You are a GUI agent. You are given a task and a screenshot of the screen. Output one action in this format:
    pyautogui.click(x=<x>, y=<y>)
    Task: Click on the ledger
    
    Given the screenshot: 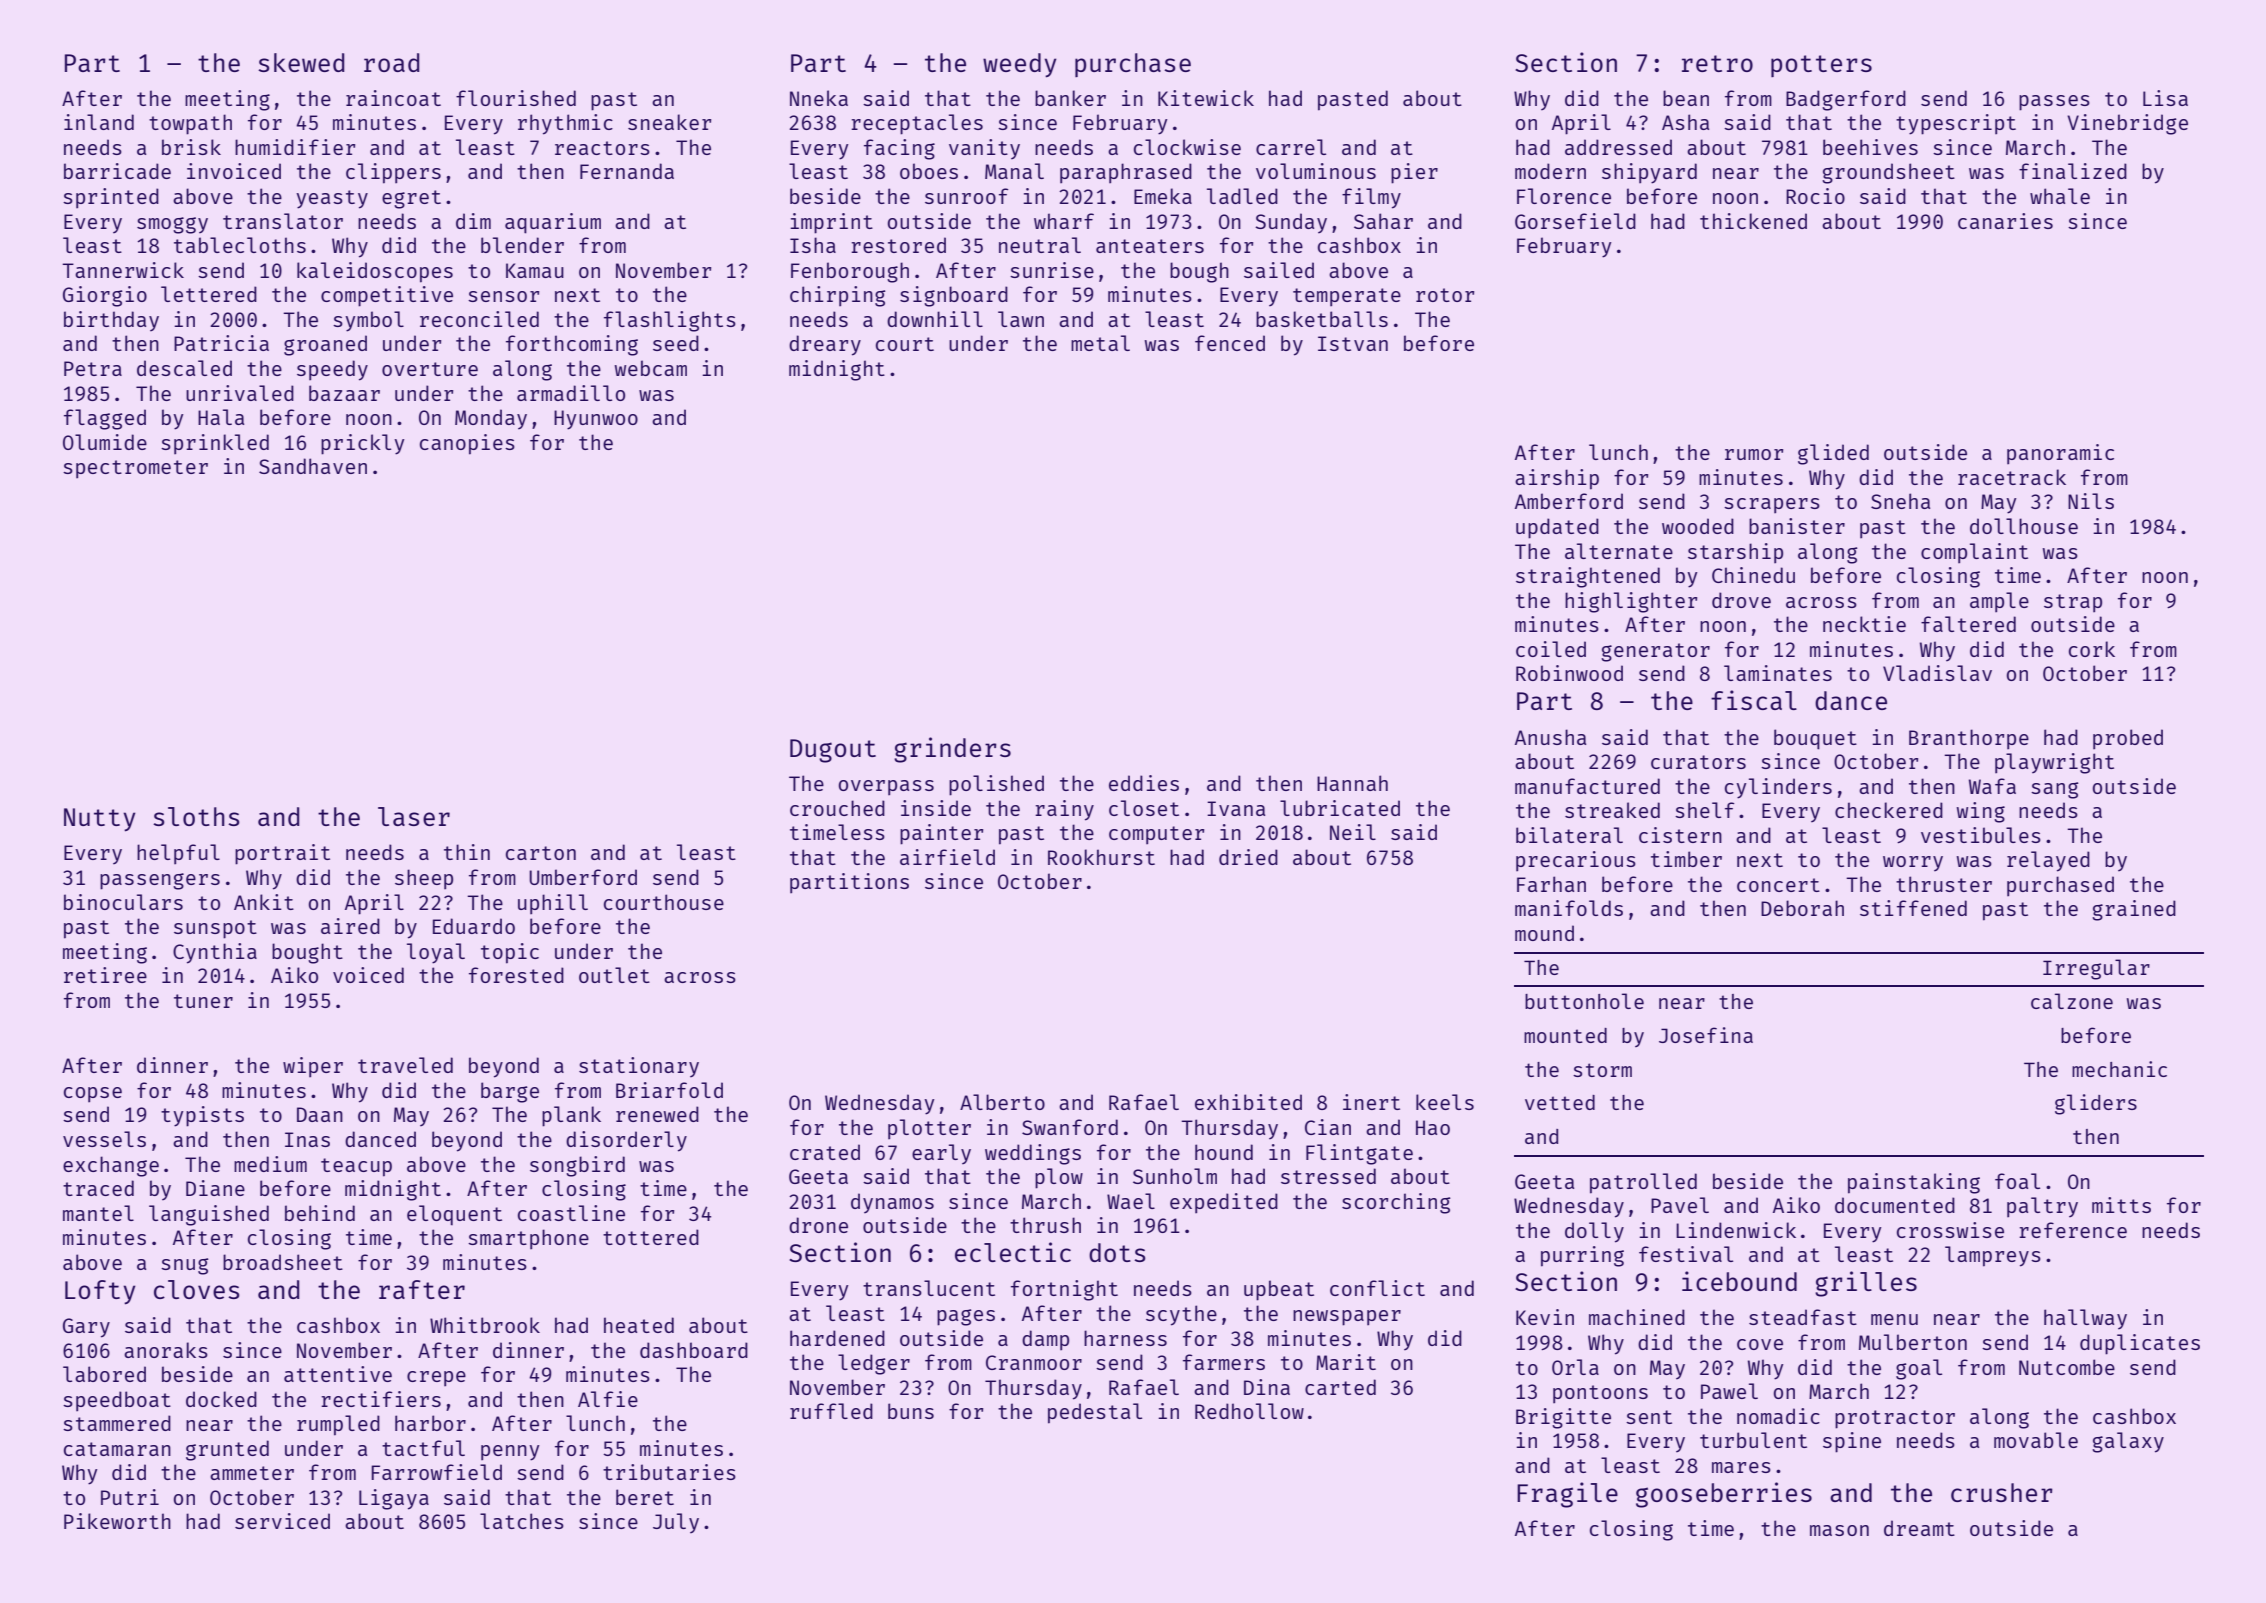 What is the action you would take?
    pyautogui.click(x=874, y=1364)
